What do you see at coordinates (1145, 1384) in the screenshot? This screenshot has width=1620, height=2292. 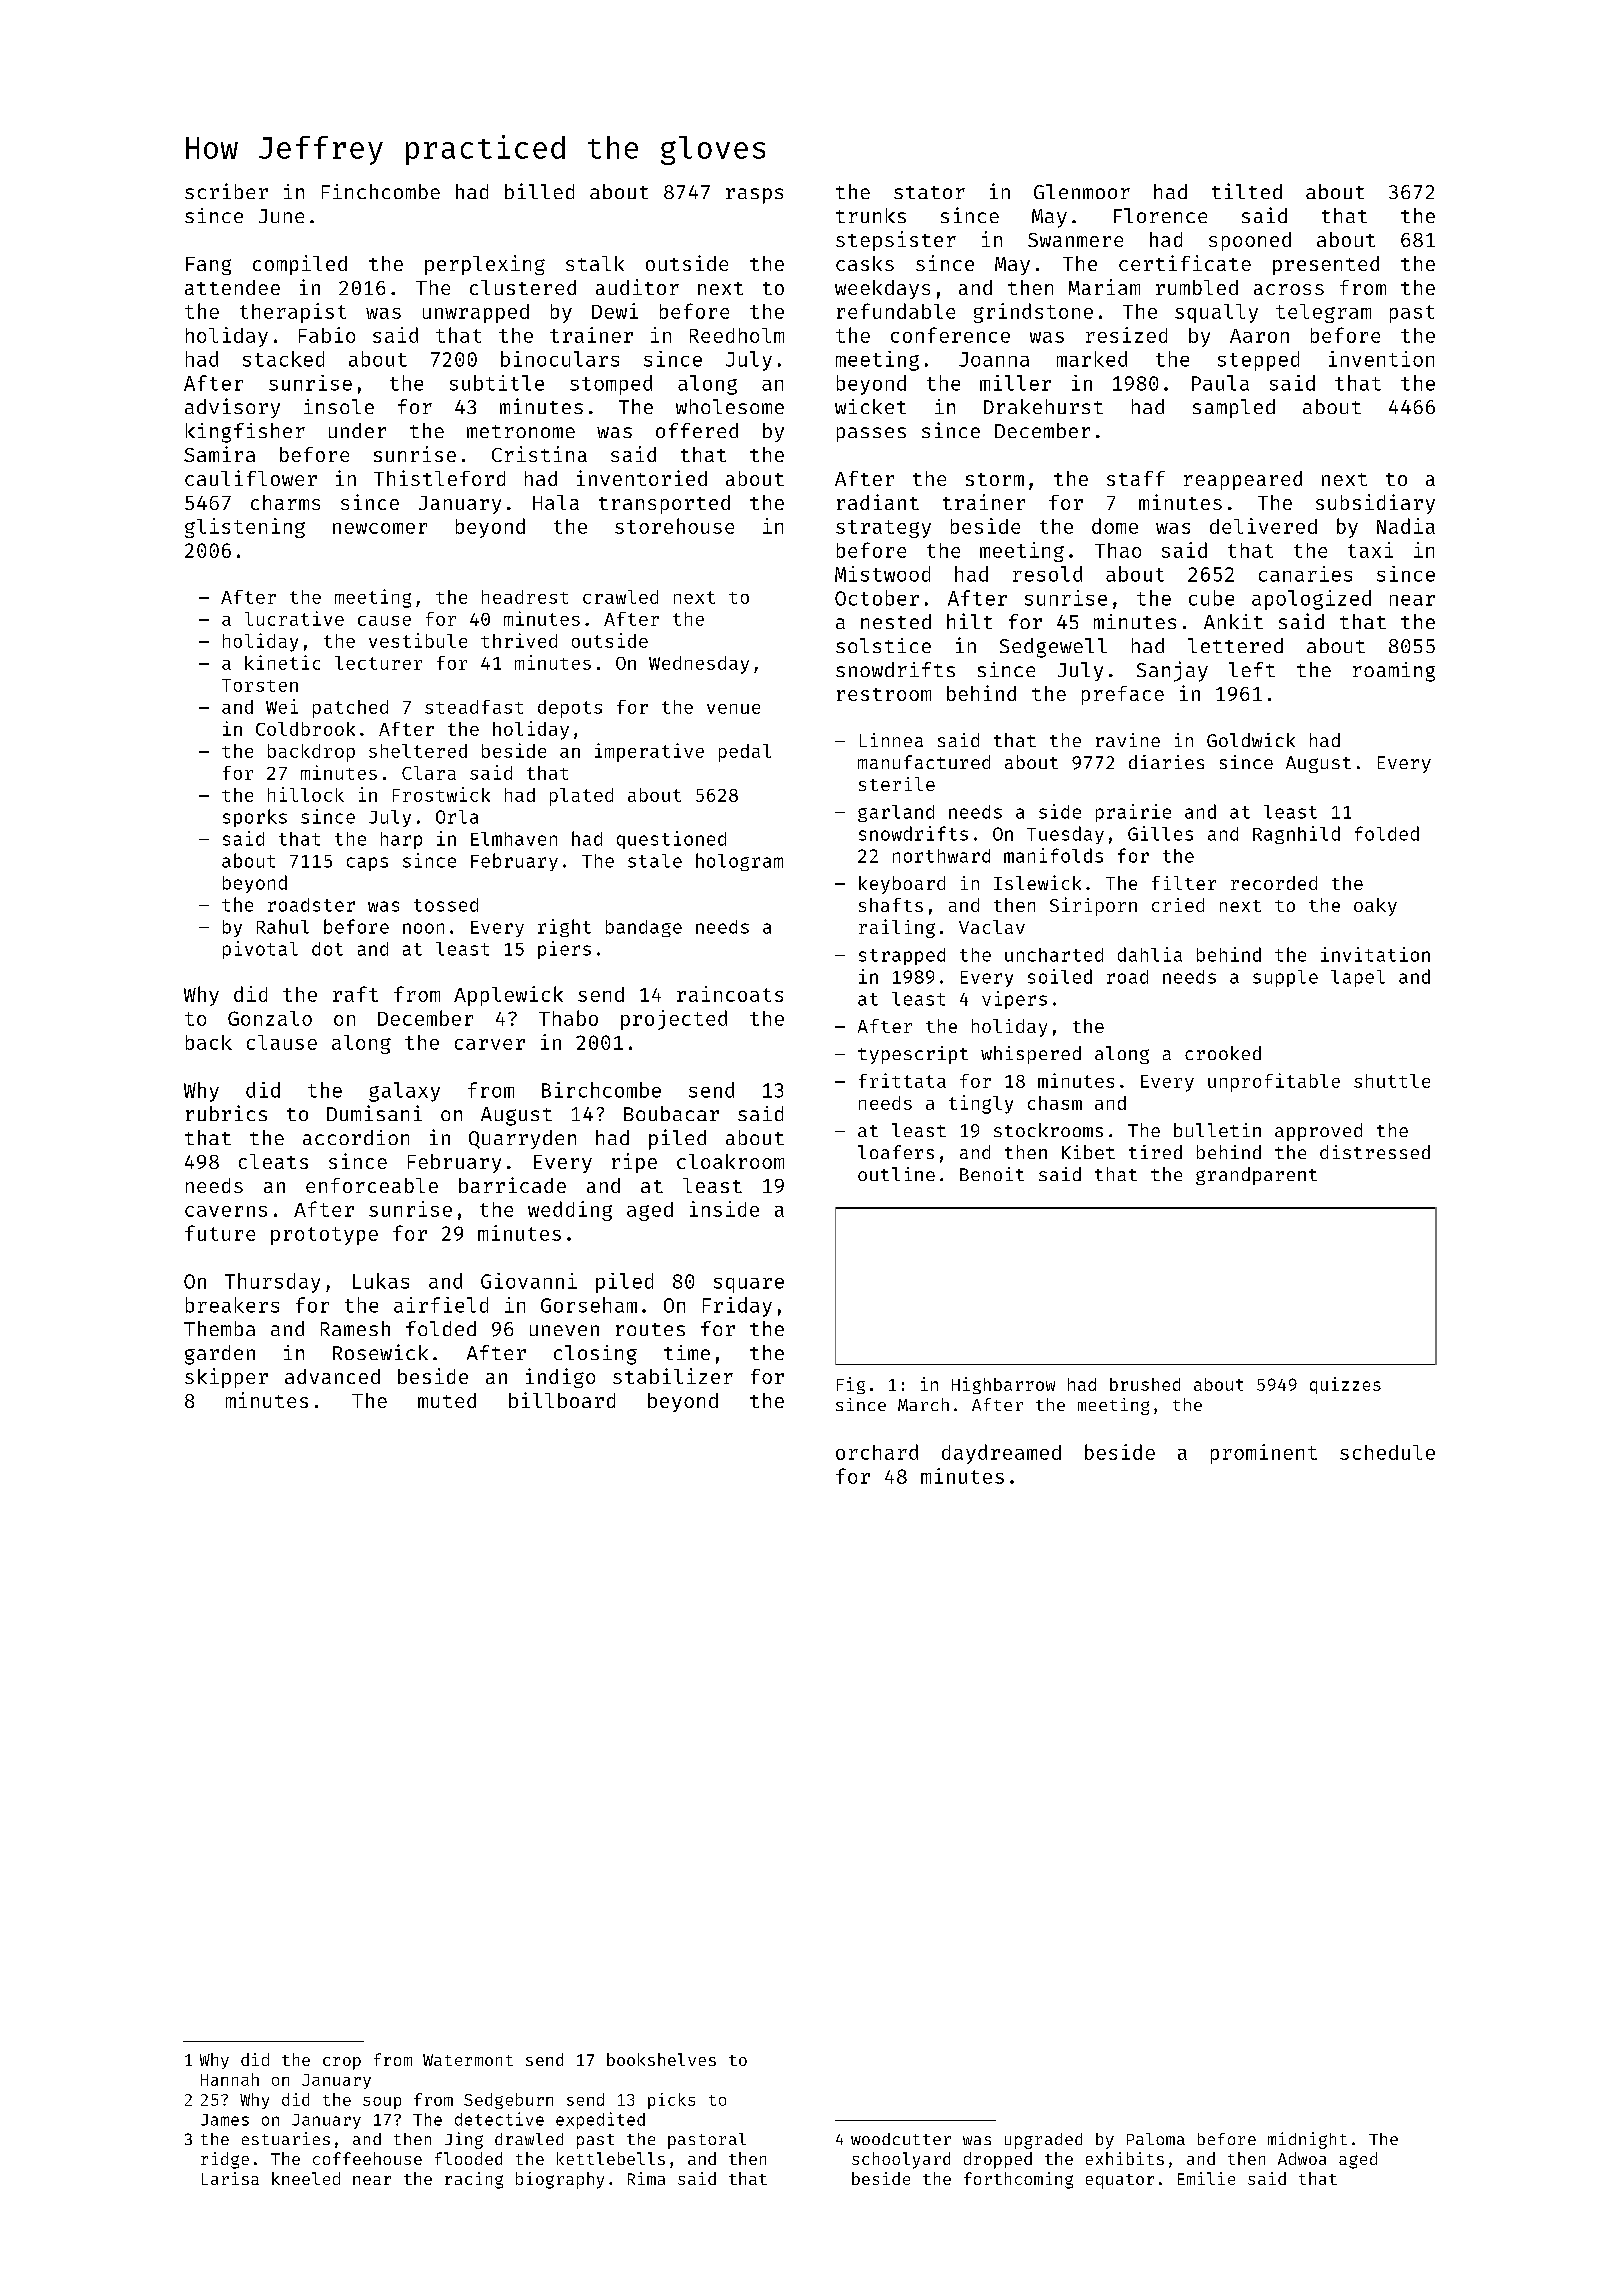 I see `brushed` at bounding box center [1145, 1384].
